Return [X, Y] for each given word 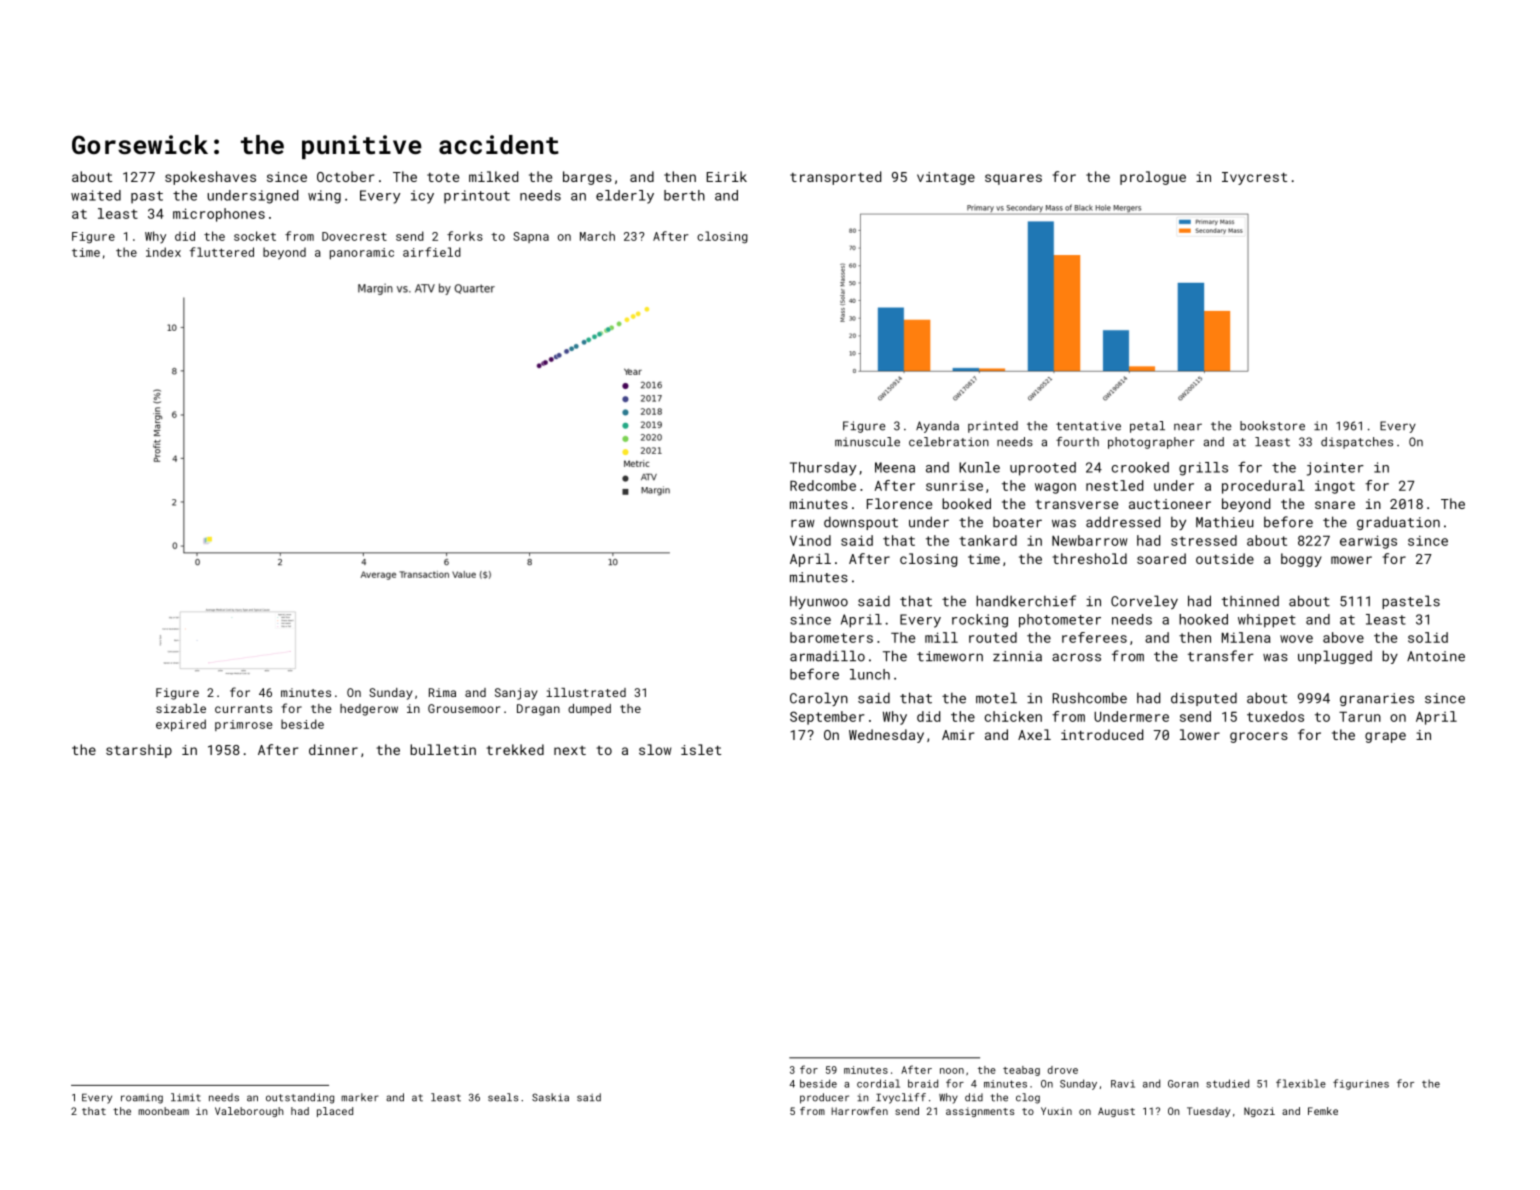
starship [139, 751]
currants [243, 709]
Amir [958, 735]
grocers [1259, 737]
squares [1013, 179]
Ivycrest [1254, 178]
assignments [980, 1112]
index [163, 252]
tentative [1088, 426]
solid [1428, 637]
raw [803, 523]
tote [443, 177]
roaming [142, 1099]
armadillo [827, 656]
